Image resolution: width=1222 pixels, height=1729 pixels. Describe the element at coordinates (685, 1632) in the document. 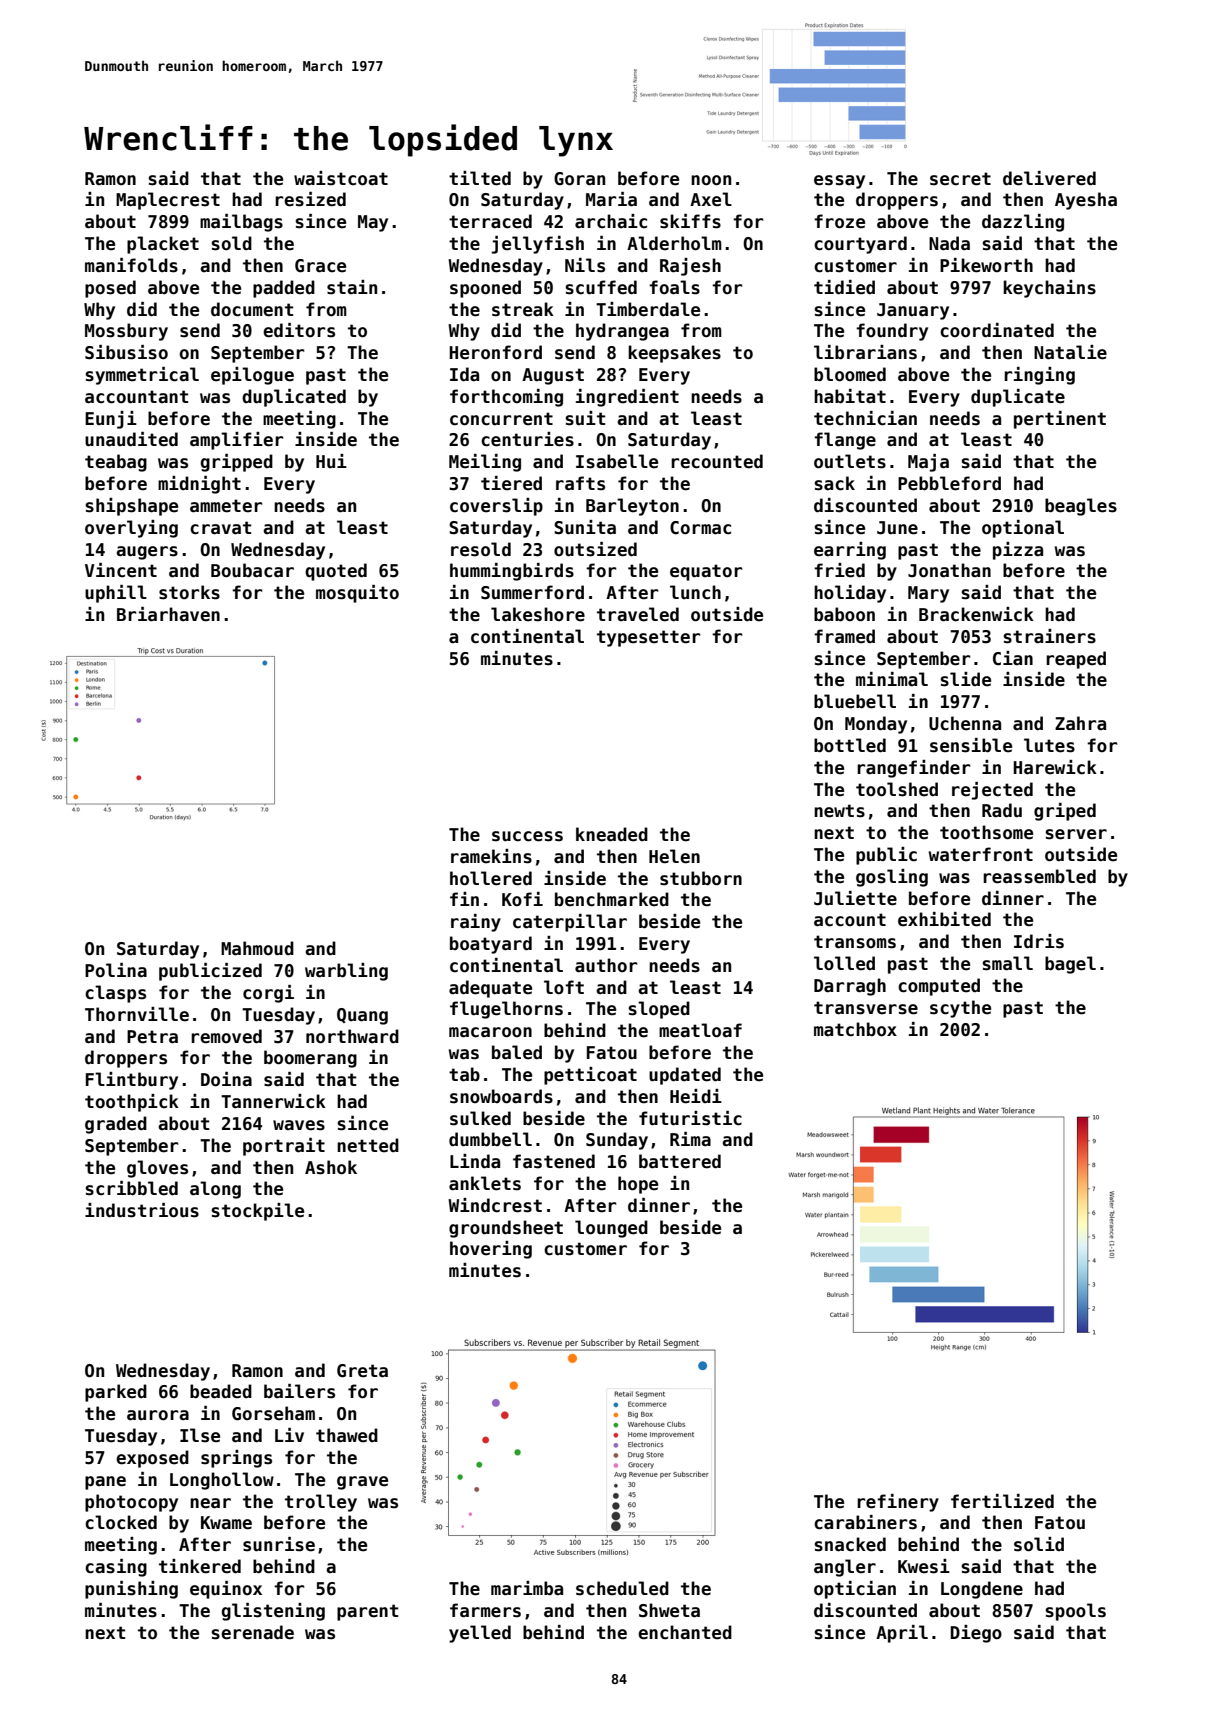

I see `enchanted` at that location.
